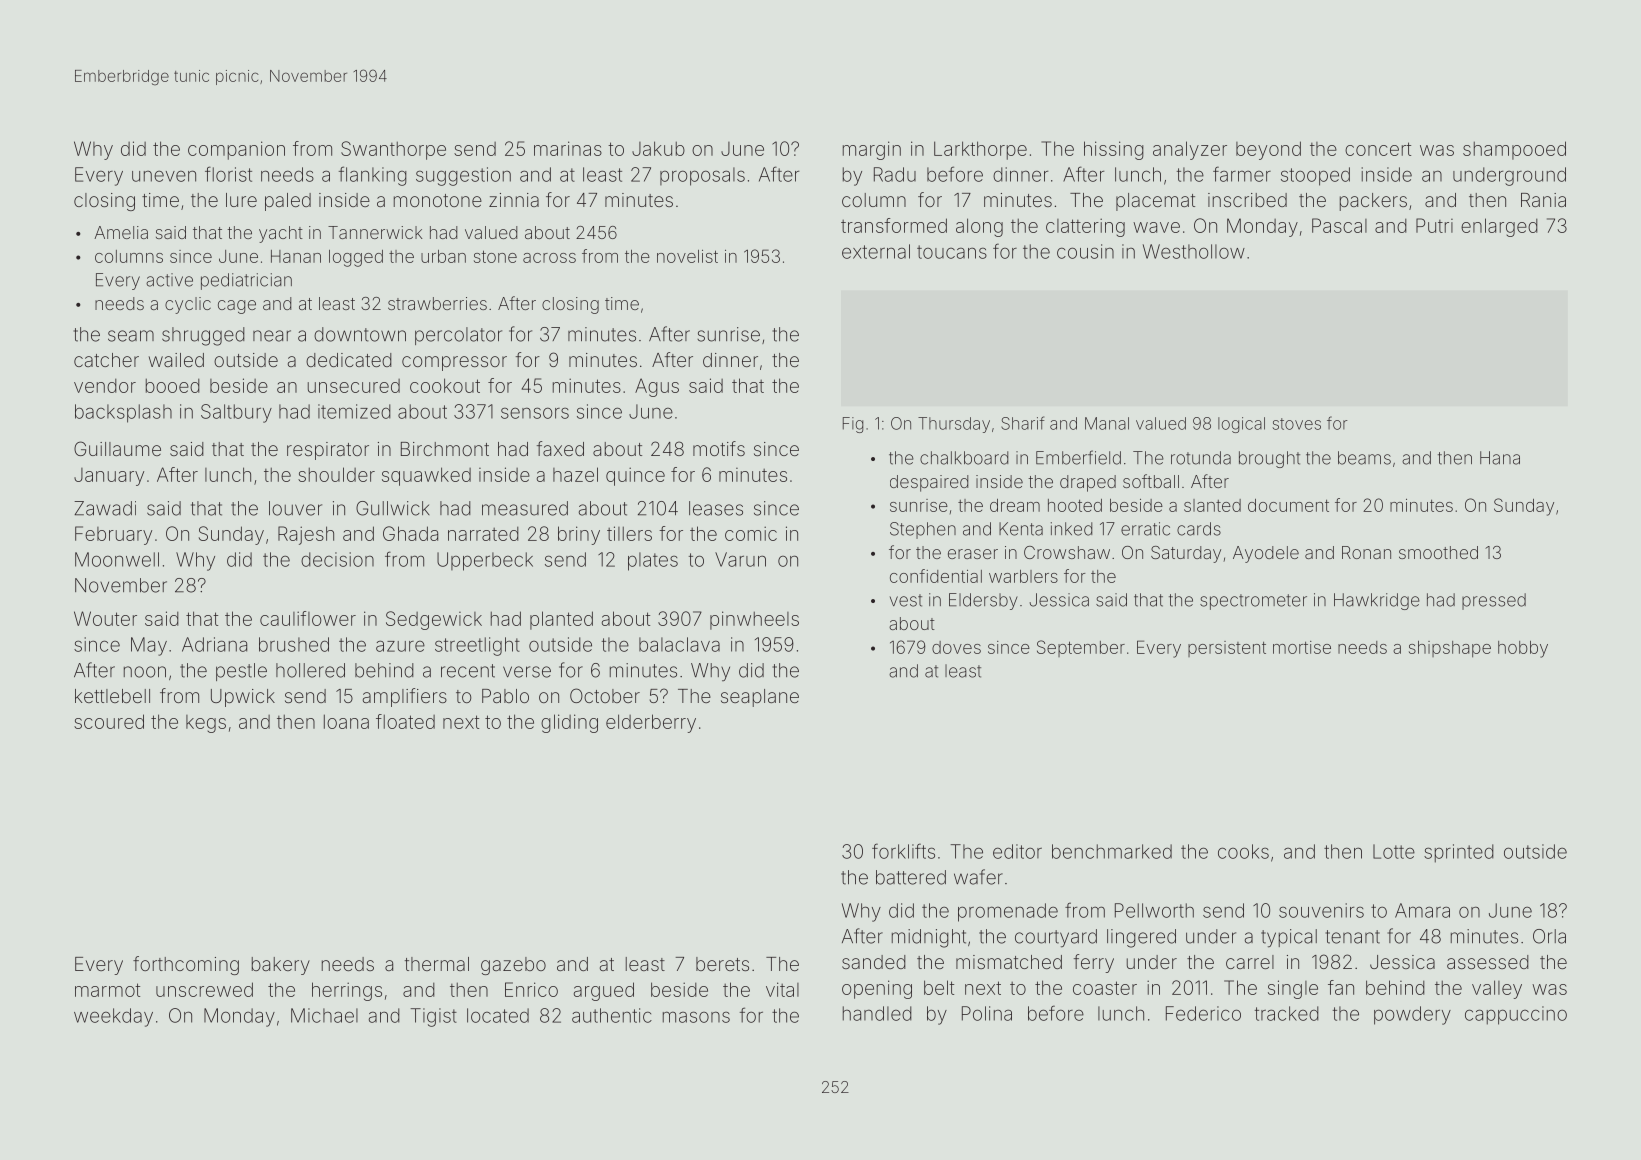 This screenshot has width=1641, height=1160. Describe the element at coordinates (903, 851) in the screenshot. I see `forklifts` at that location.
